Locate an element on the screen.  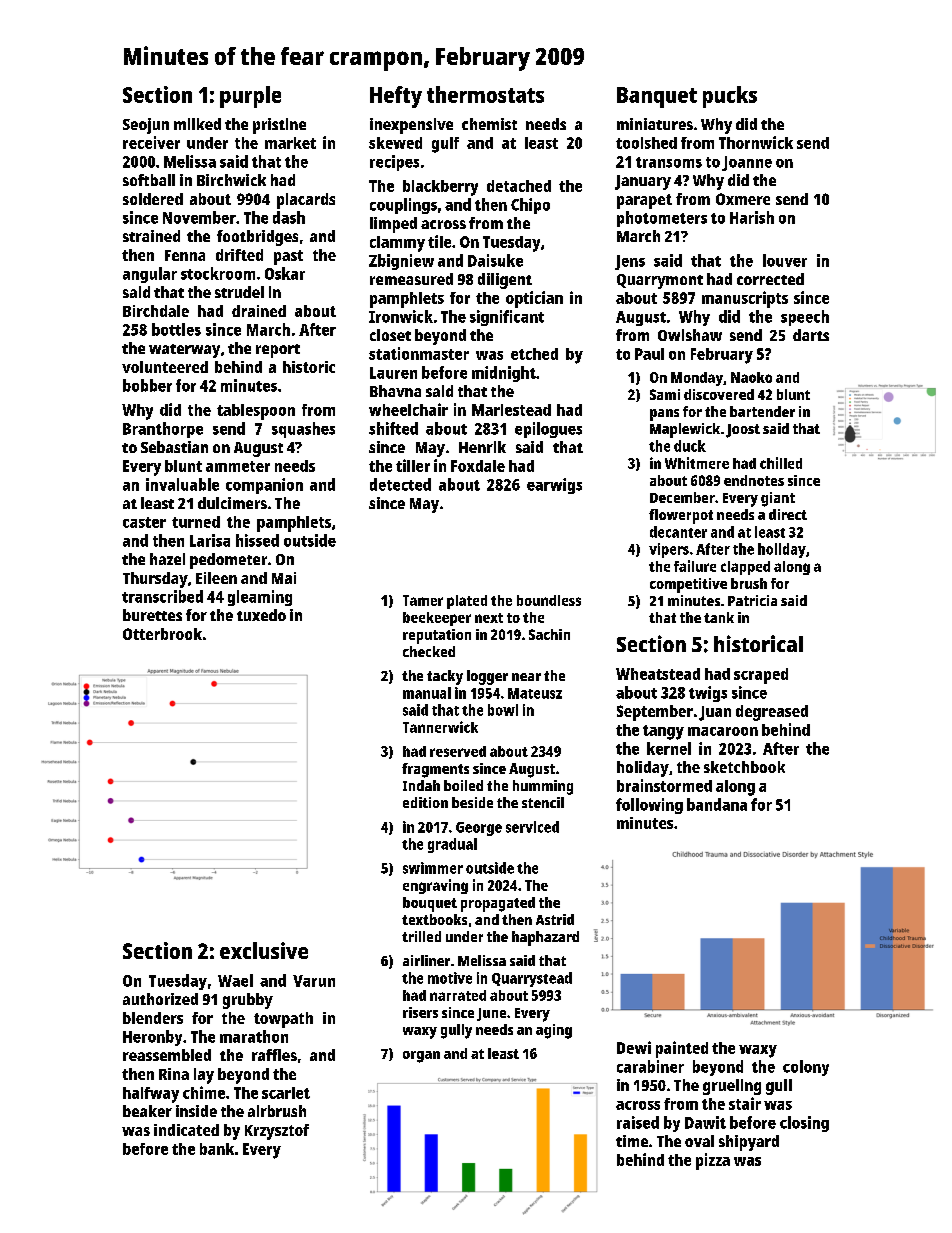
Seojun is located at coordinates (146, 126).
